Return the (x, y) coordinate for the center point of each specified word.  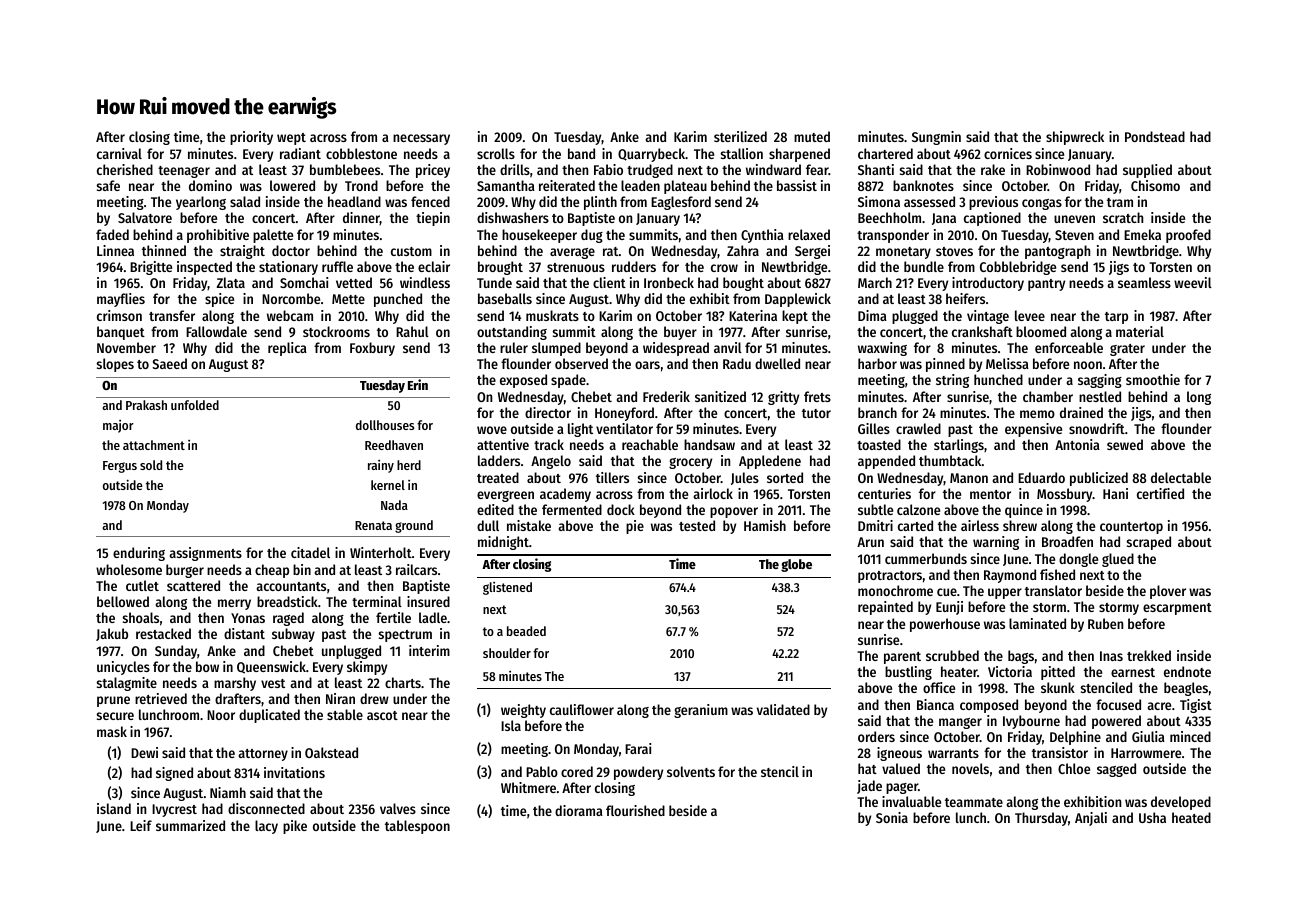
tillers (612, 477)
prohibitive (218, 236)
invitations (294, 772)
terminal (377, 601)
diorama (579, 810)
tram (1120, 202)
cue (947, 592)
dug (592, 236)
